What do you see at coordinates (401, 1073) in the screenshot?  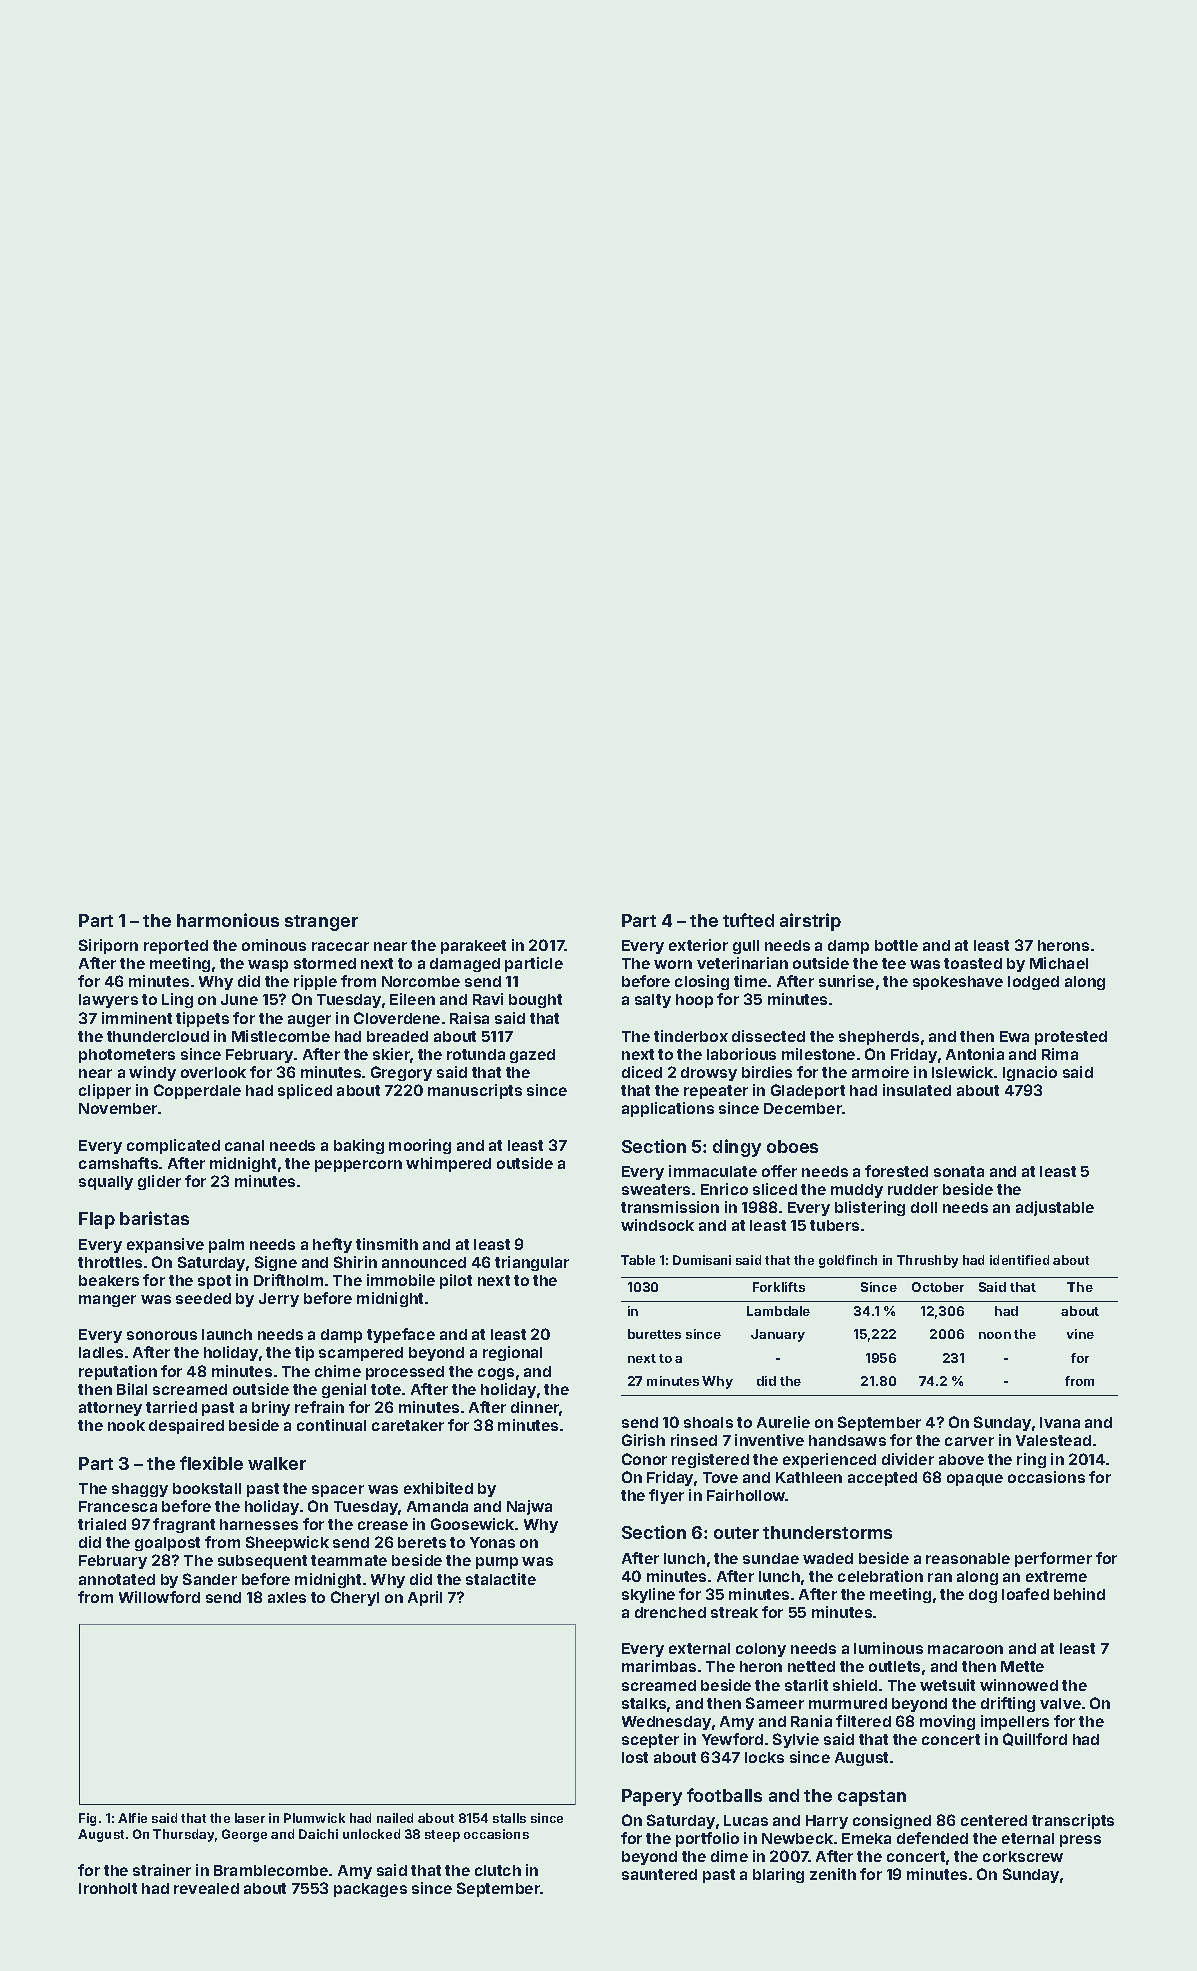 I see `Gregory` at bounding box center [401, 1073].
